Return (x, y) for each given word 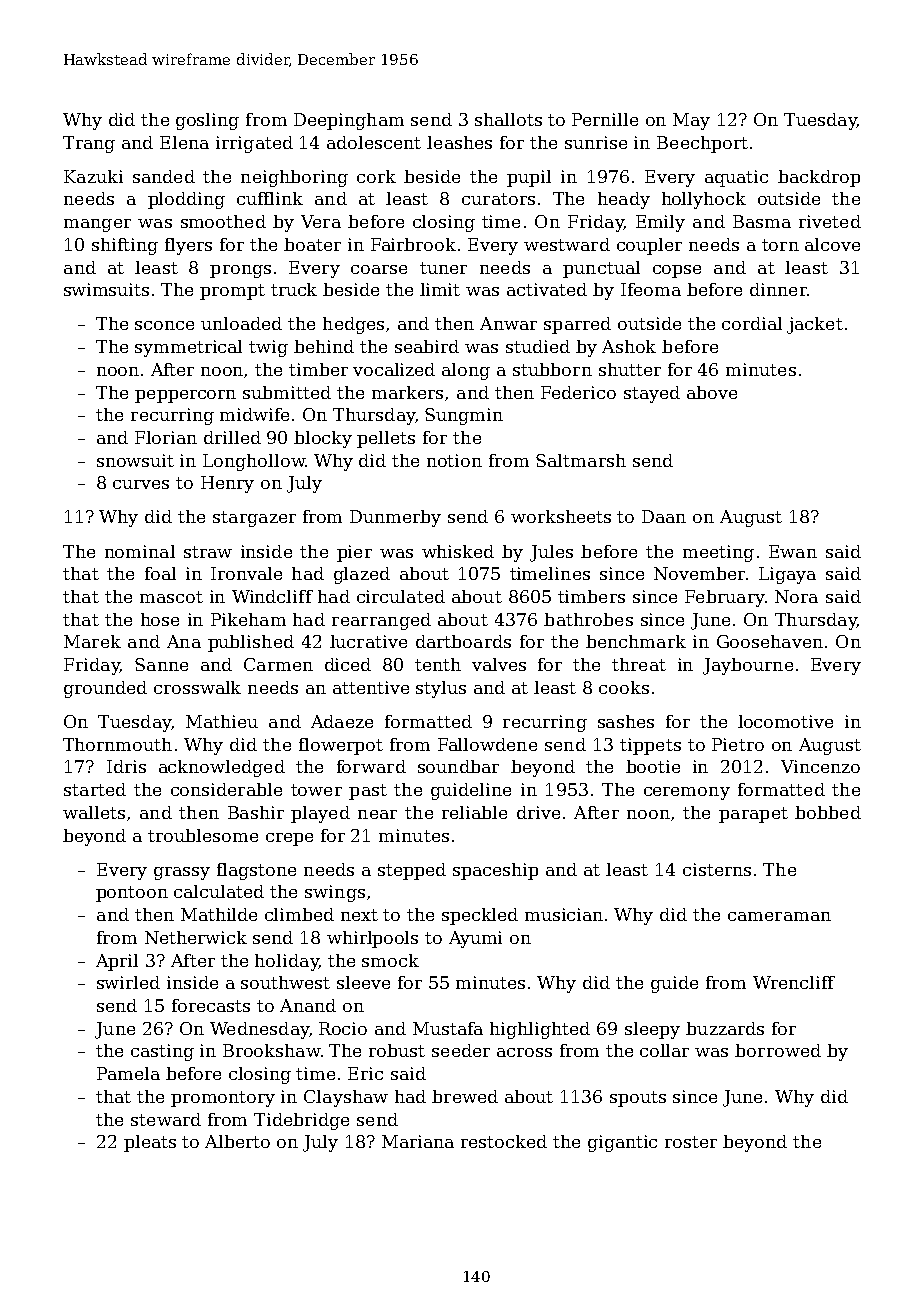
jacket (815, 325)
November (699, 573)
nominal (140, 551)
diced (348, 664)
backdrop (819, 178)
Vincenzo (820, 766)
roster (691, 1142)
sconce (164, 325)
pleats (150, 1143)
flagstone (256, 871)
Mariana (418, 1141)
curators (498, 199)
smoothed (223, 221)
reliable (474, 812)
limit (440, 289)
